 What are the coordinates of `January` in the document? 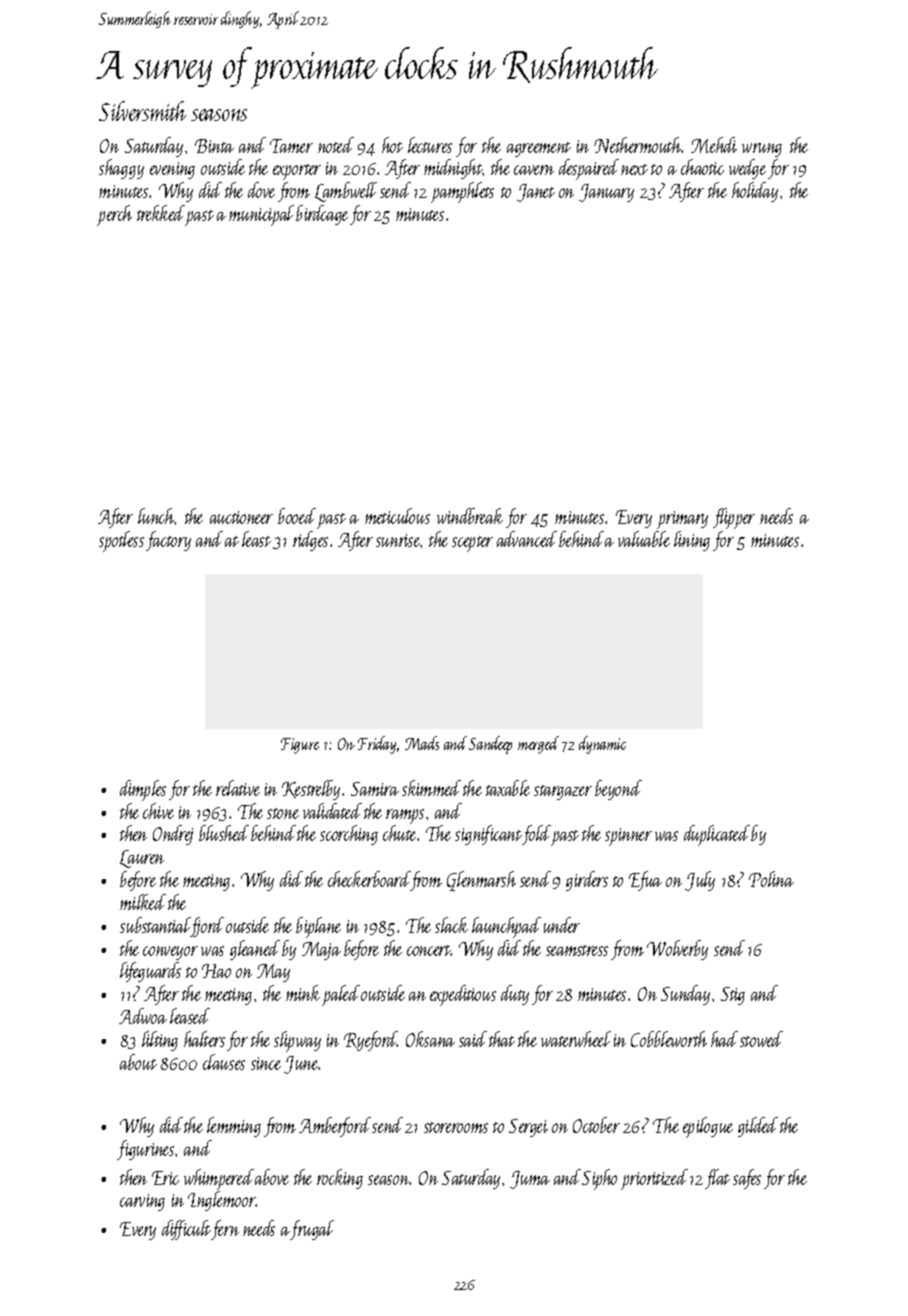 It's located at (606, 193).
